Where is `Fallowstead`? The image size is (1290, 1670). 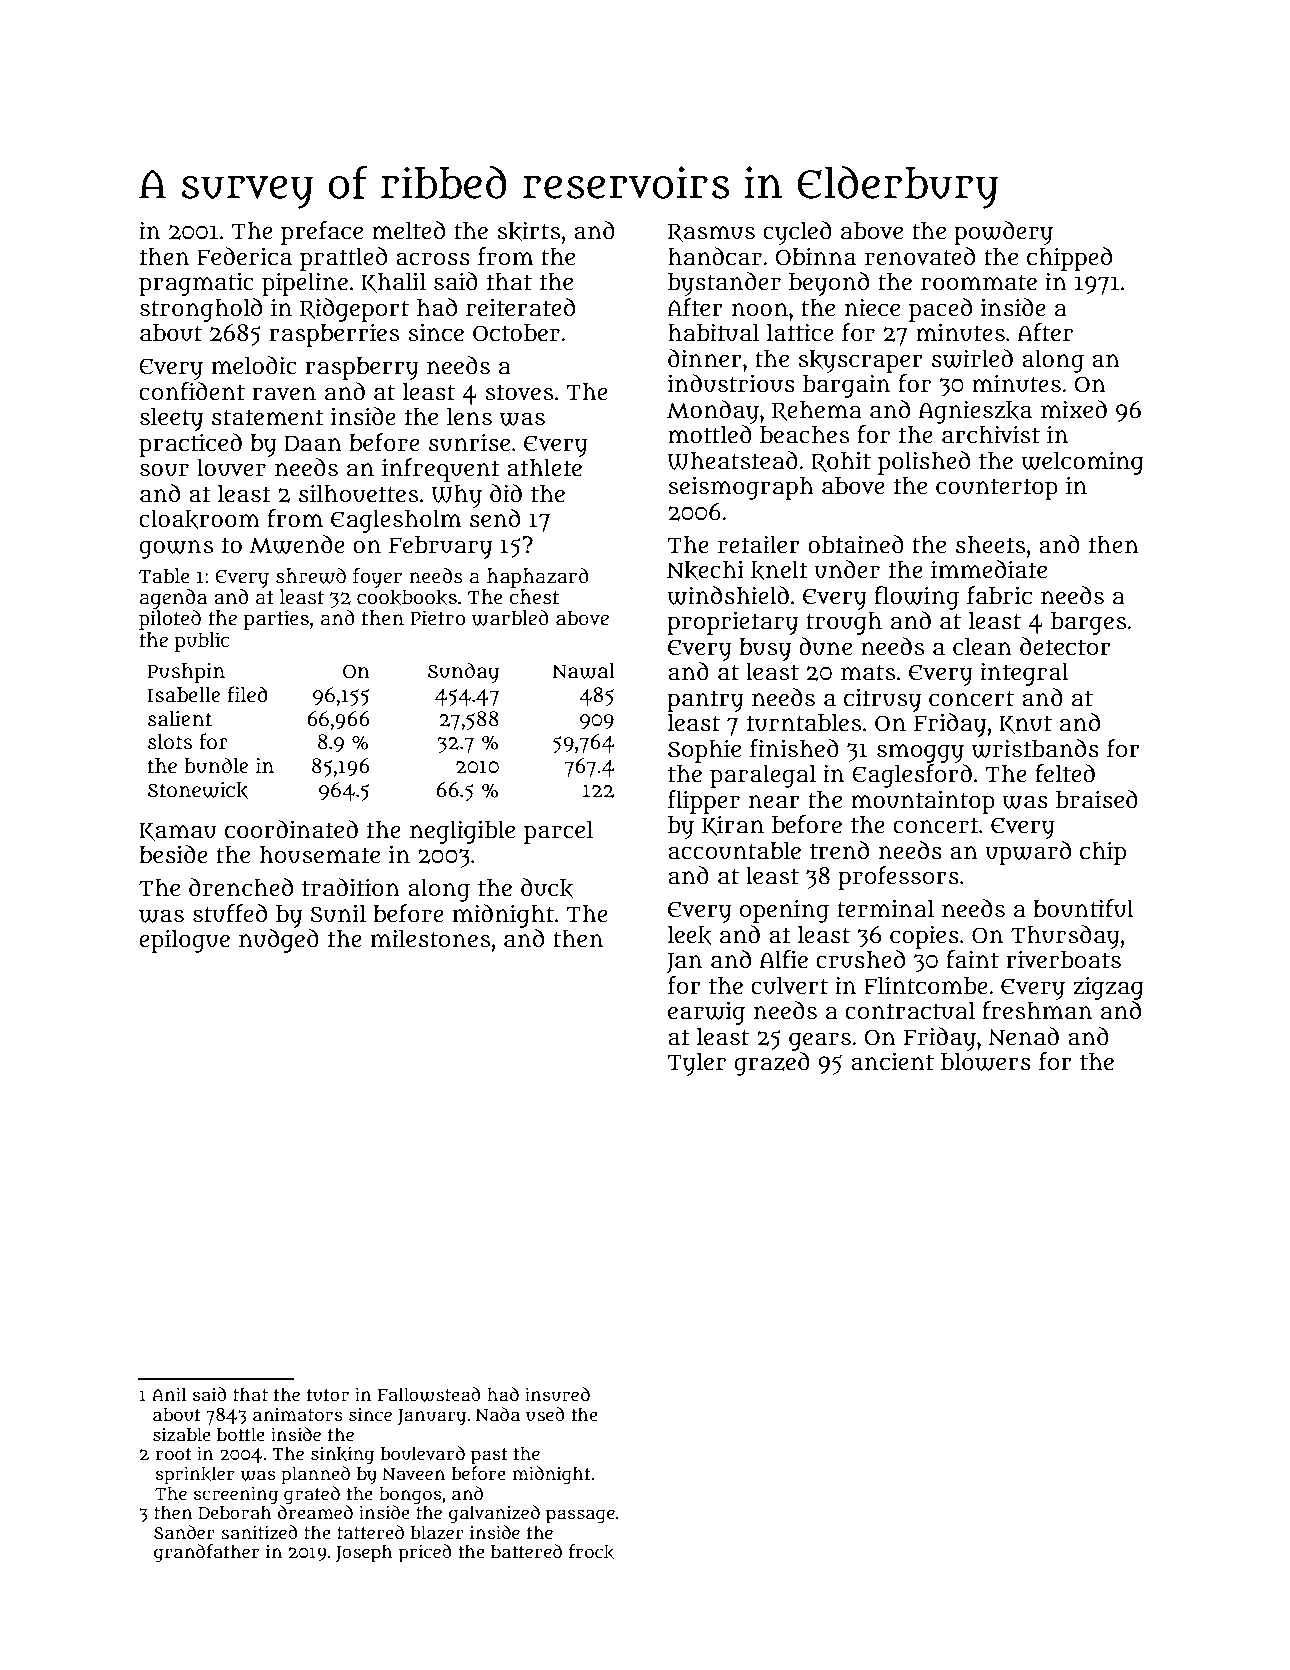
Fallowstead is located at coordinates (429, 1394).
